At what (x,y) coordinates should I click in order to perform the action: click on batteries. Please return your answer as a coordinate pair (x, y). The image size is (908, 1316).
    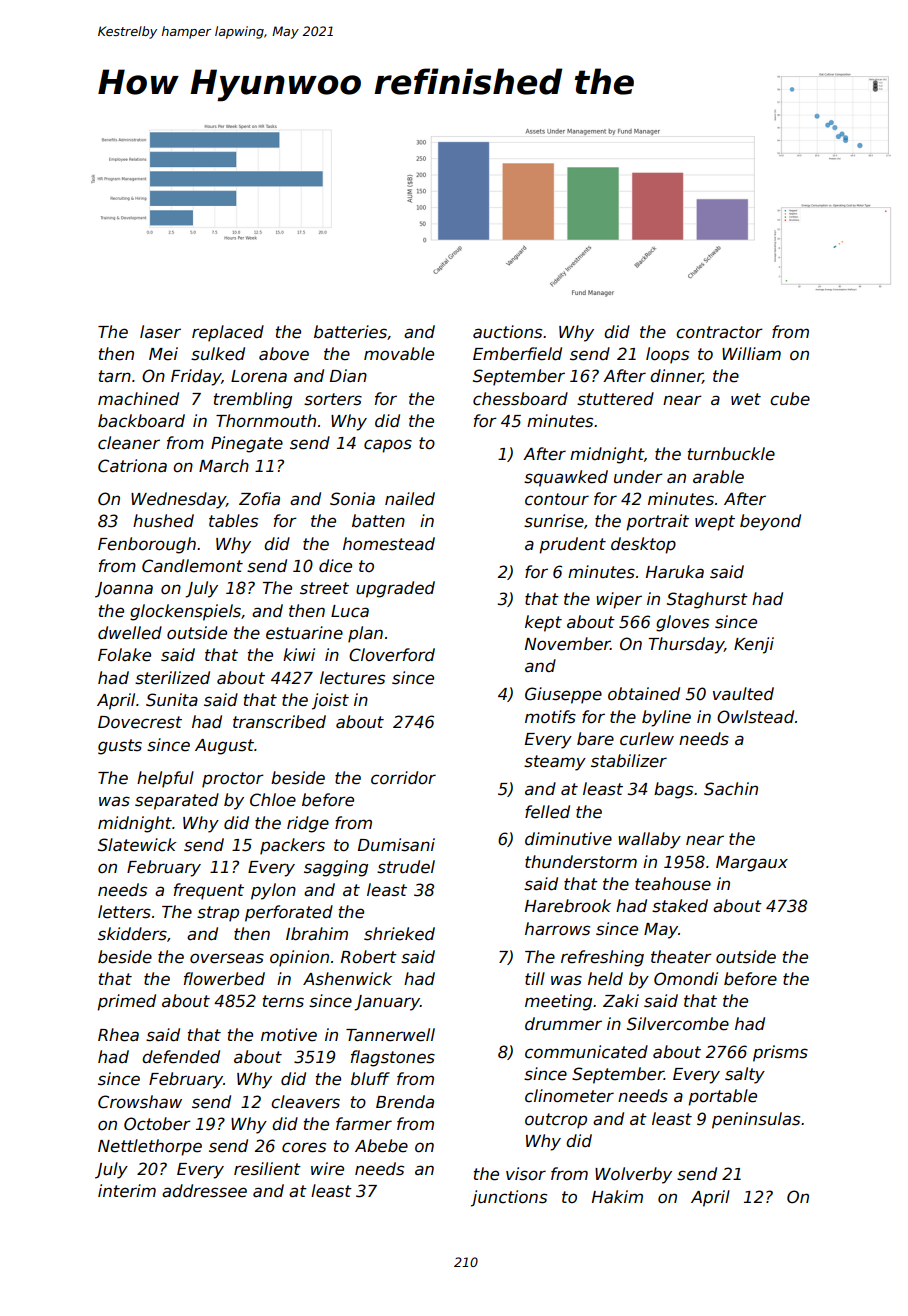
    Looking at the image, I should click on (350, 332).
